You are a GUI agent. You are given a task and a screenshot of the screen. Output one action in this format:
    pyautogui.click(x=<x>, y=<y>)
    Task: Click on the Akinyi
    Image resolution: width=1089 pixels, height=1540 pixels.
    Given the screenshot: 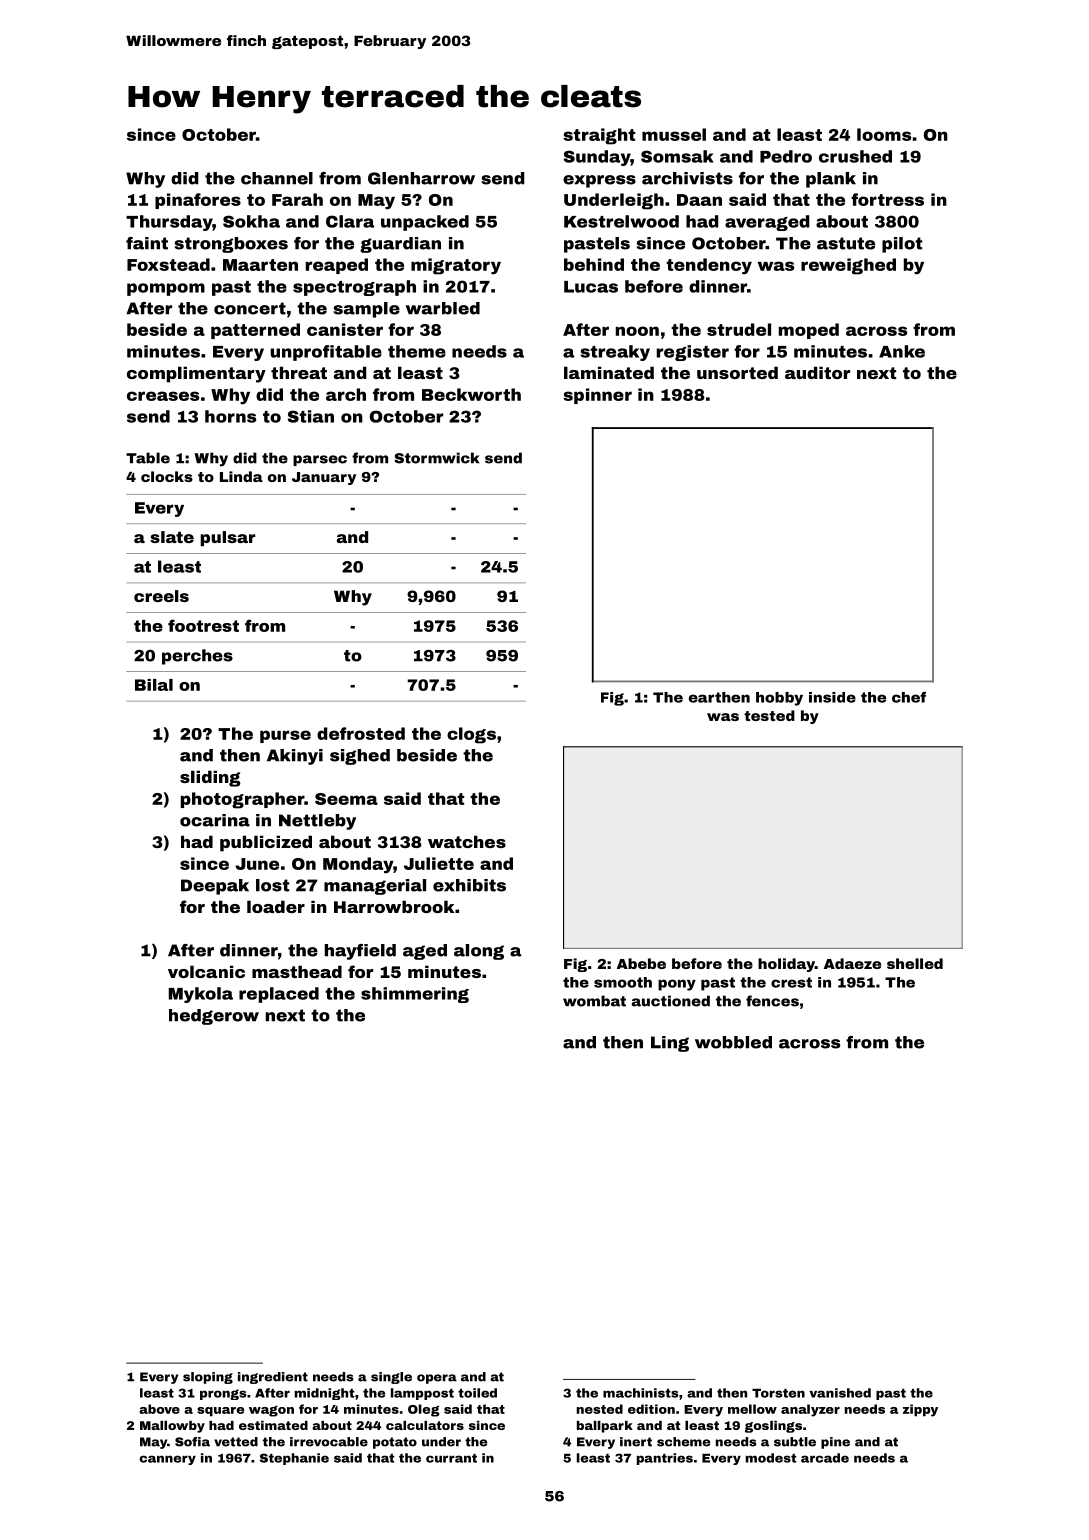 What is the action you would take?
    pyautogui.click(x=295, y=757)
